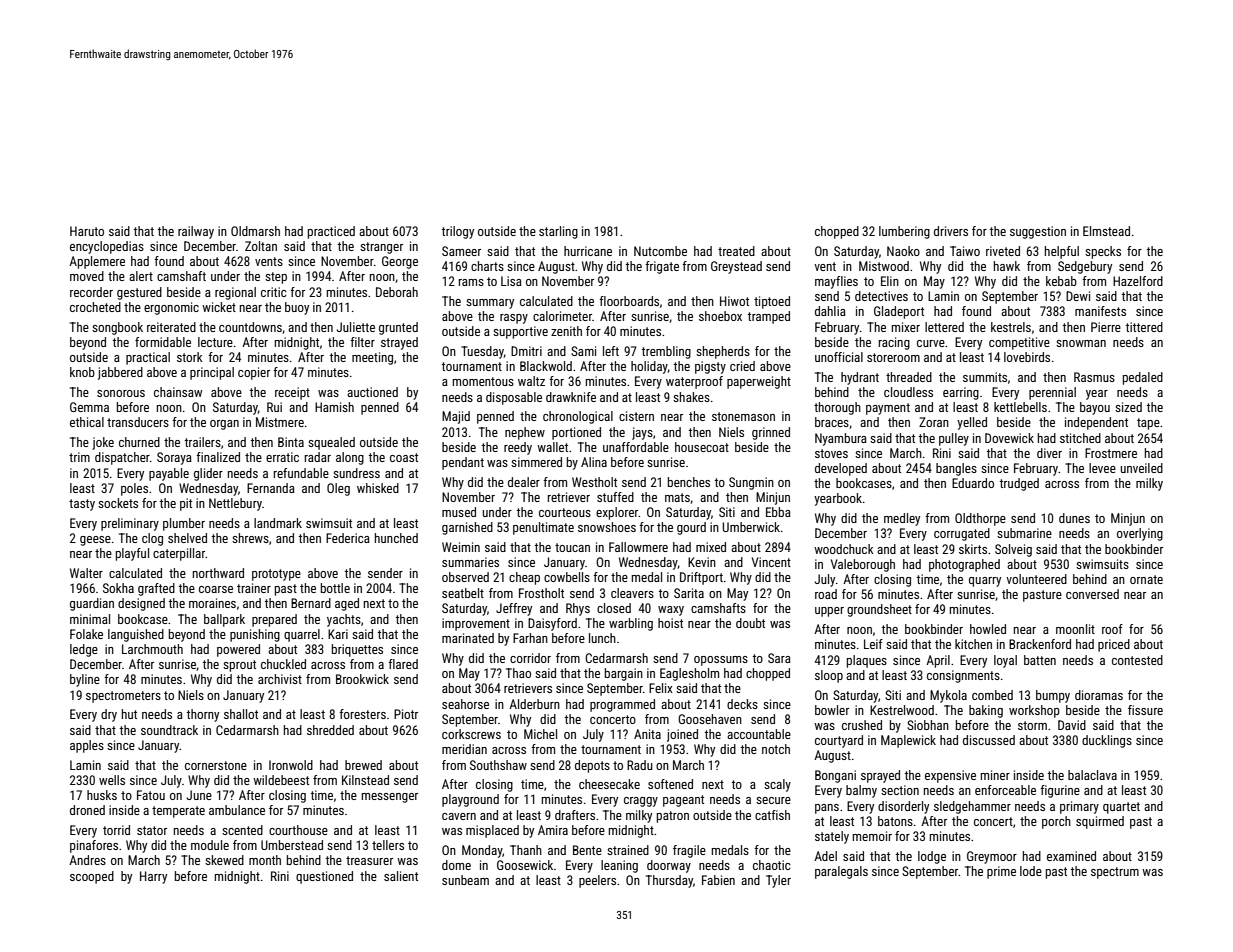 Image resolution: width=1233 pixels, height=952 pixels. Describe the element at coordinates (879, 610) in the screenshot. I see `groundsheet` at that location.
